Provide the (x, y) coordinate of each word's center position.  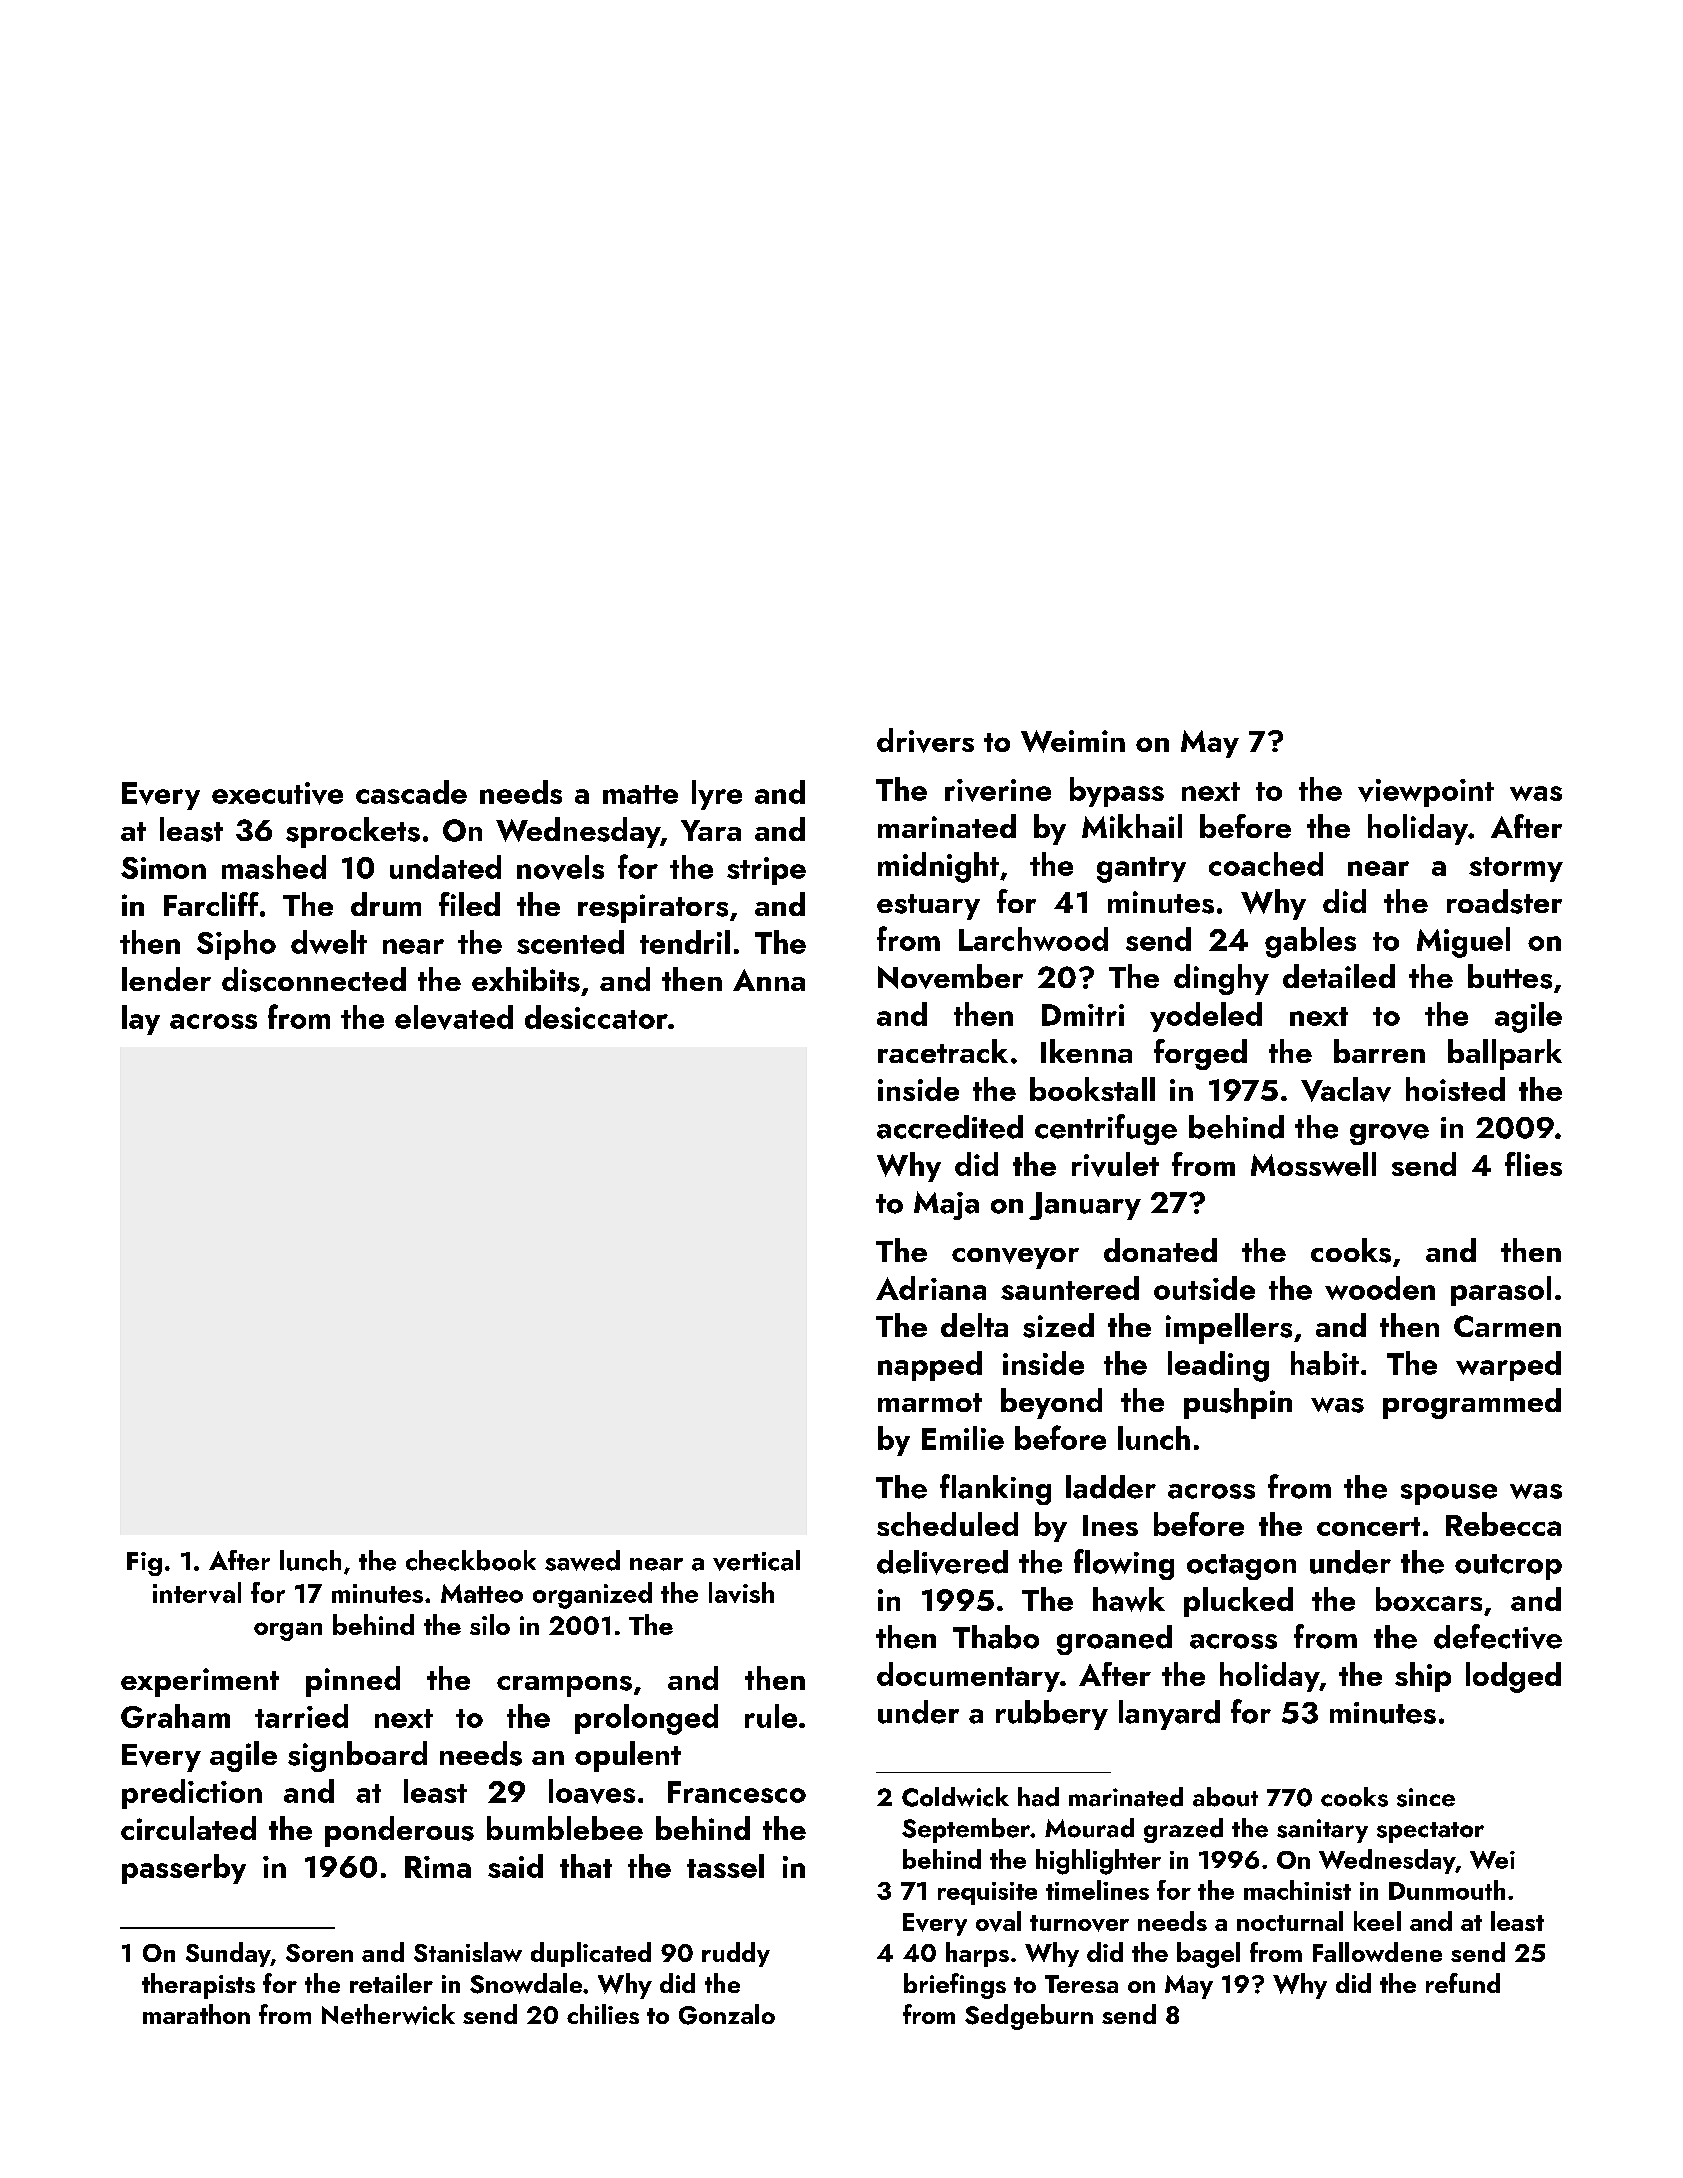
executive (277, 793)
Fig (144, 1564)
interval (197, 1592)
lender (166, 979)
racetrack (943, 1051)
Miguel (1463, 942)
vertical (756, 1560)
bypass (1117, 792)
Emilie (963, 1438)
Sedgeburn (1029, 2017)
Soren (319, 1953)
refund (1463, 1983)
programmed (1472, 1403)
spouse (1449, 1494)
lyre (717, 795)
